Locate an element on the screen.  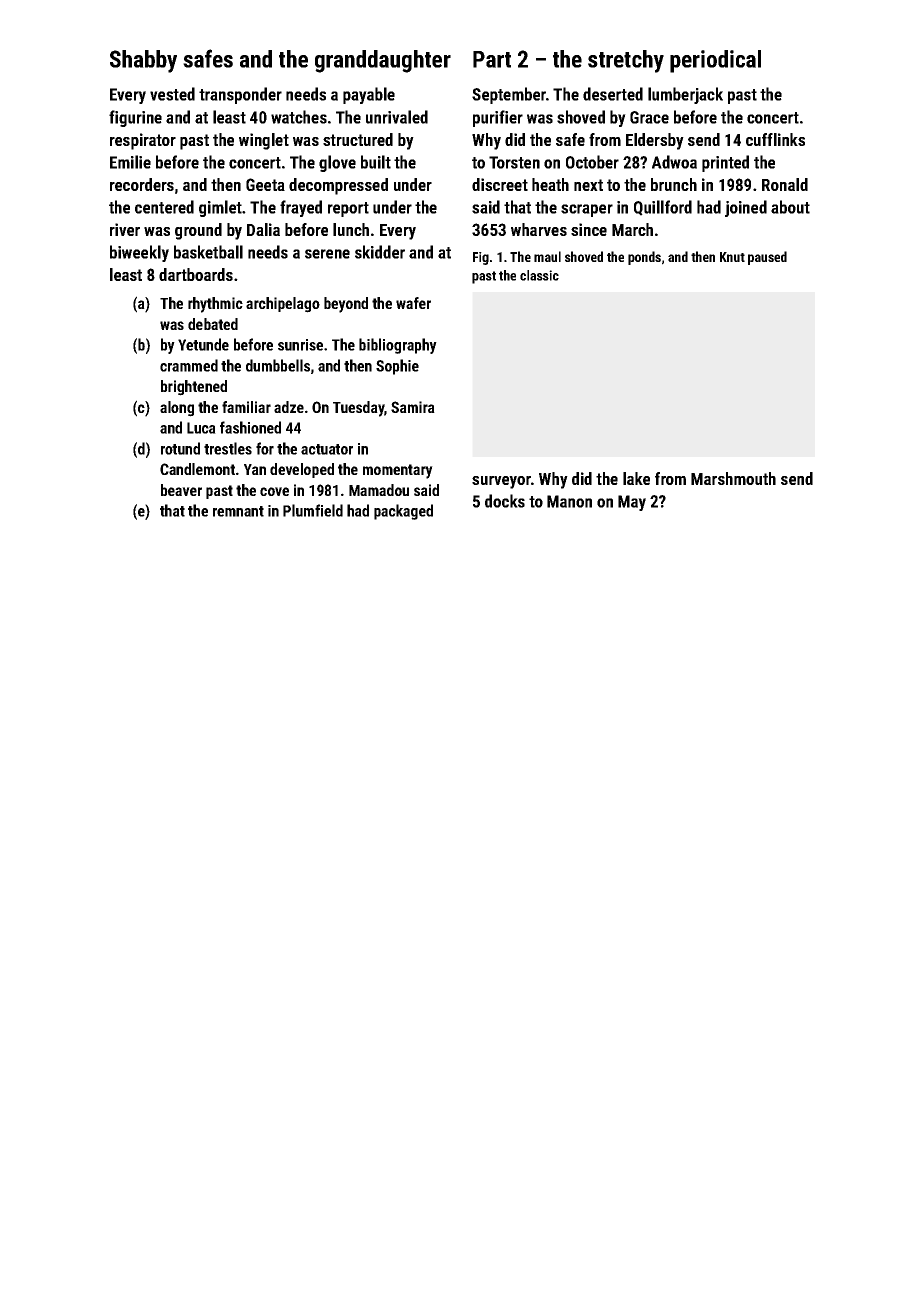
biweekly is located at coordinates (139, 253).
